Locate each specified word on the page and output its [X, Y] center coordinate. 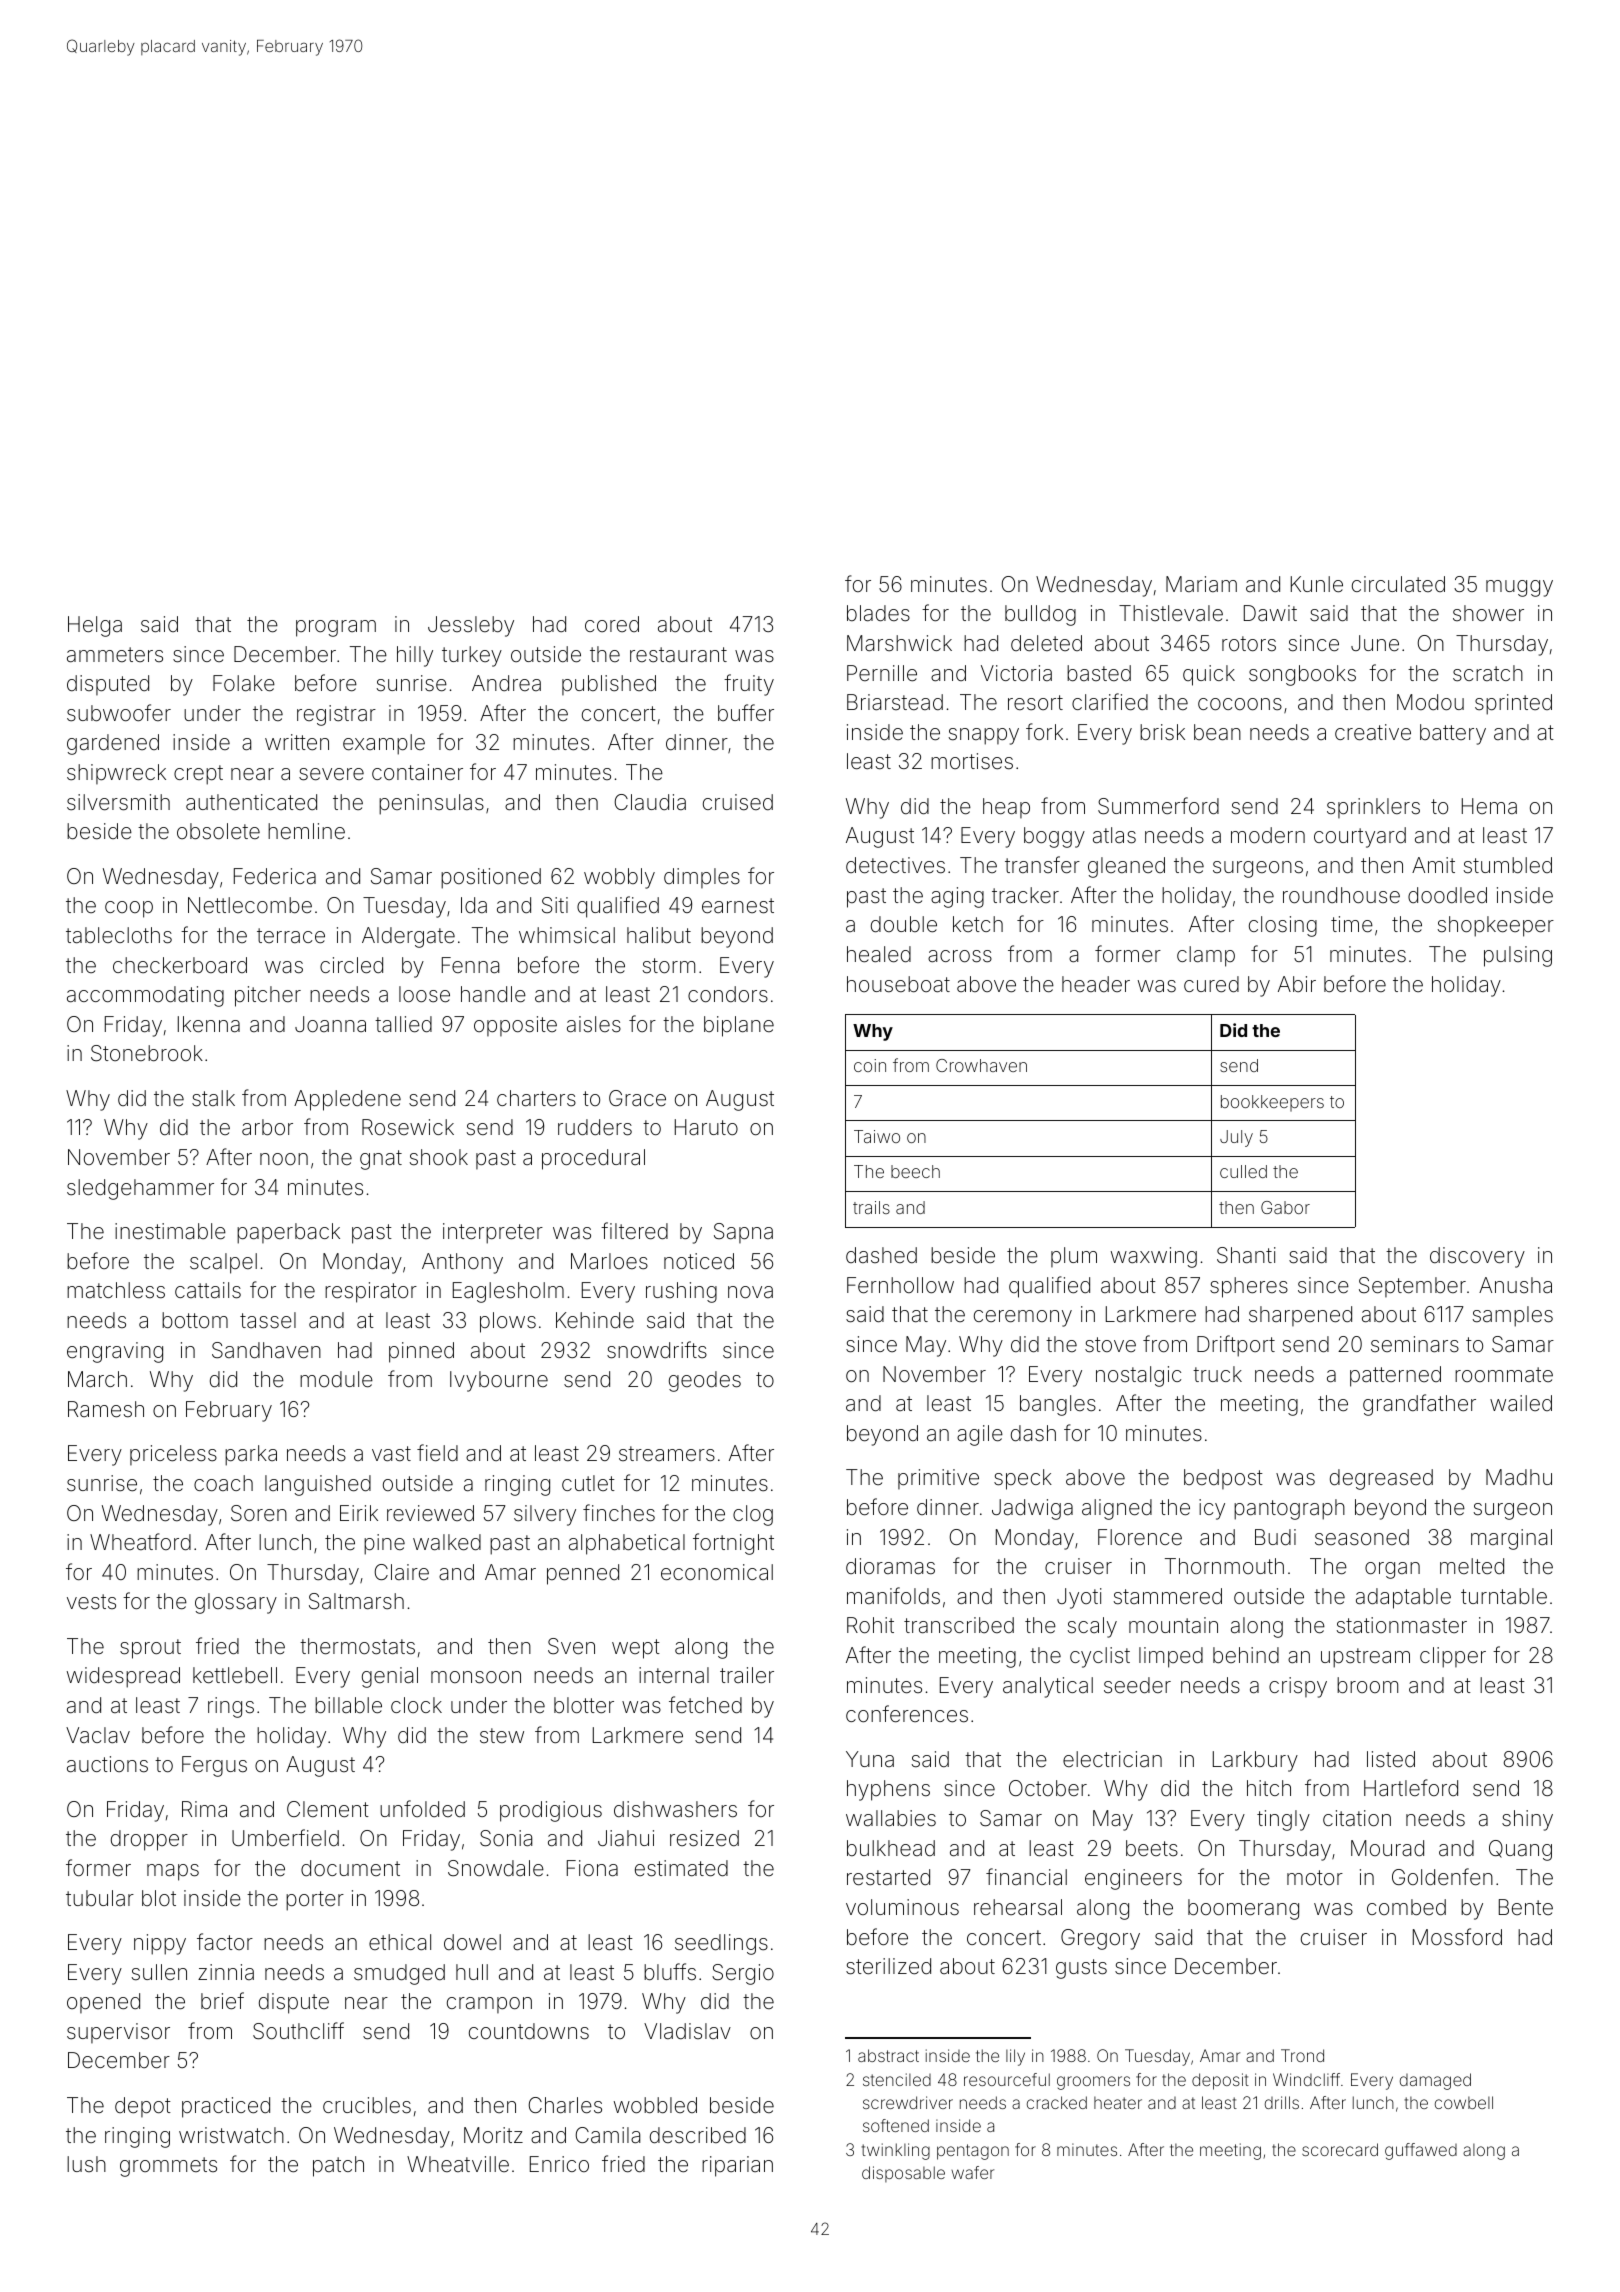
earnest [738, 906]
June [1375, 643]
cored [612, 624]
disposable [903, 2174]
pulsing [1518, 956]
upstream [1365, 1658]
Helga [95, 626]
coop [129, 909]
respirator [371, 1292]
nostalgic [1138, 1376]
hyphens [888, 1790]
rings [231, 1707]
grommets [168, 2167]
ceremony [1023, 1318]
